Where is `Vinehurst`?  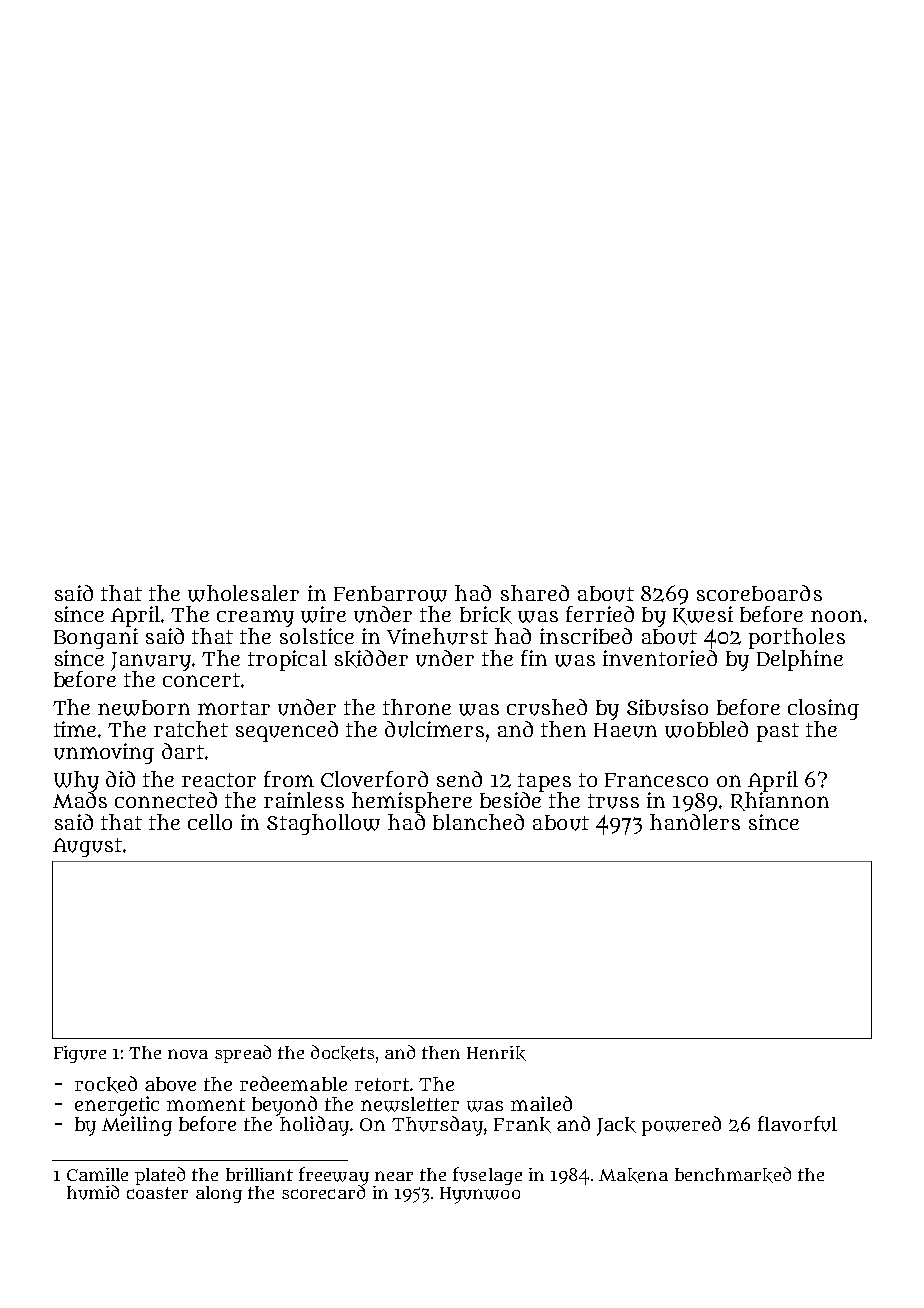 Vinehurst is located at coordinates (437, 636).
